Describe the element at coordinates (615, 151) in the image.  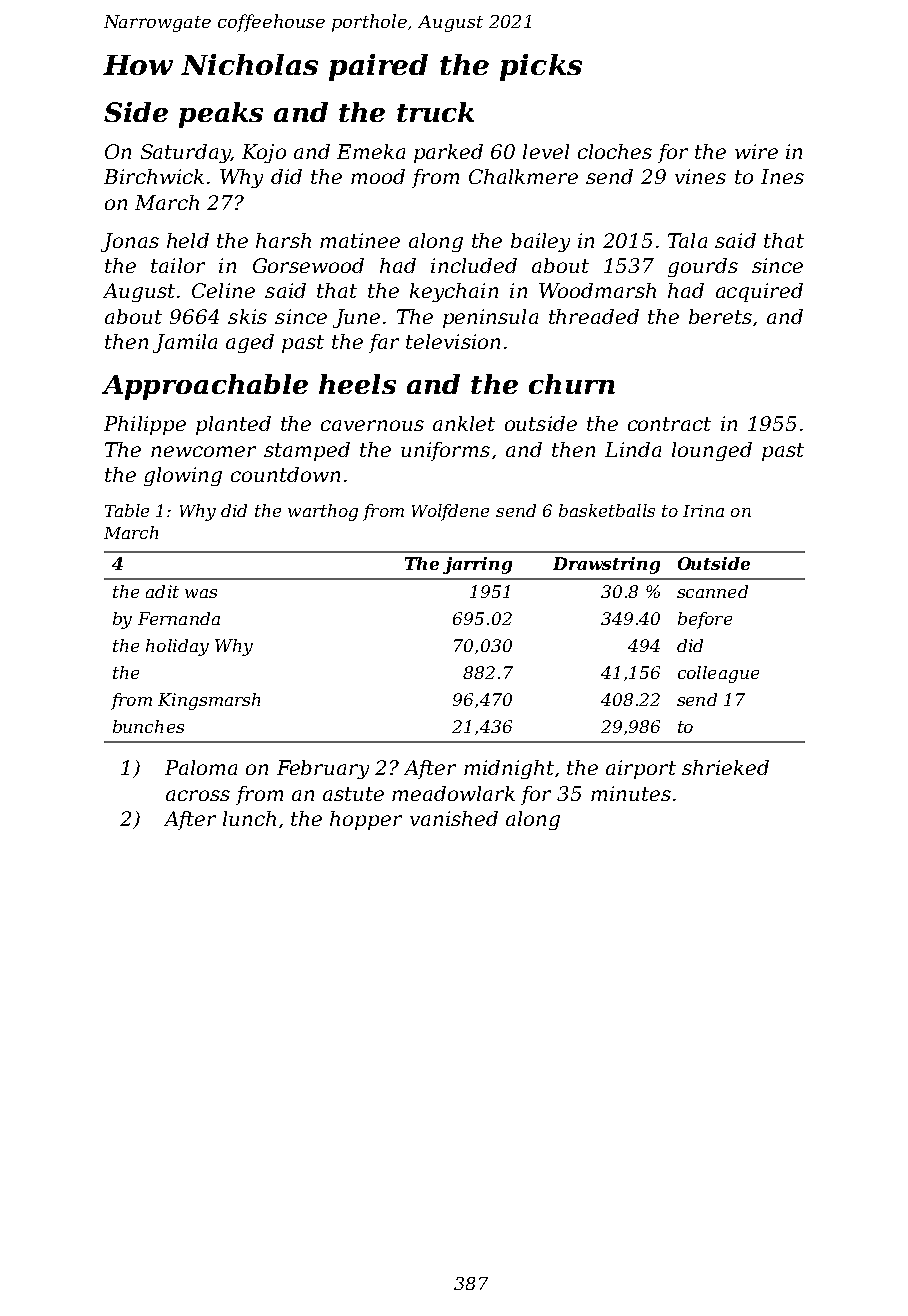
I see `cloches` at that location.
